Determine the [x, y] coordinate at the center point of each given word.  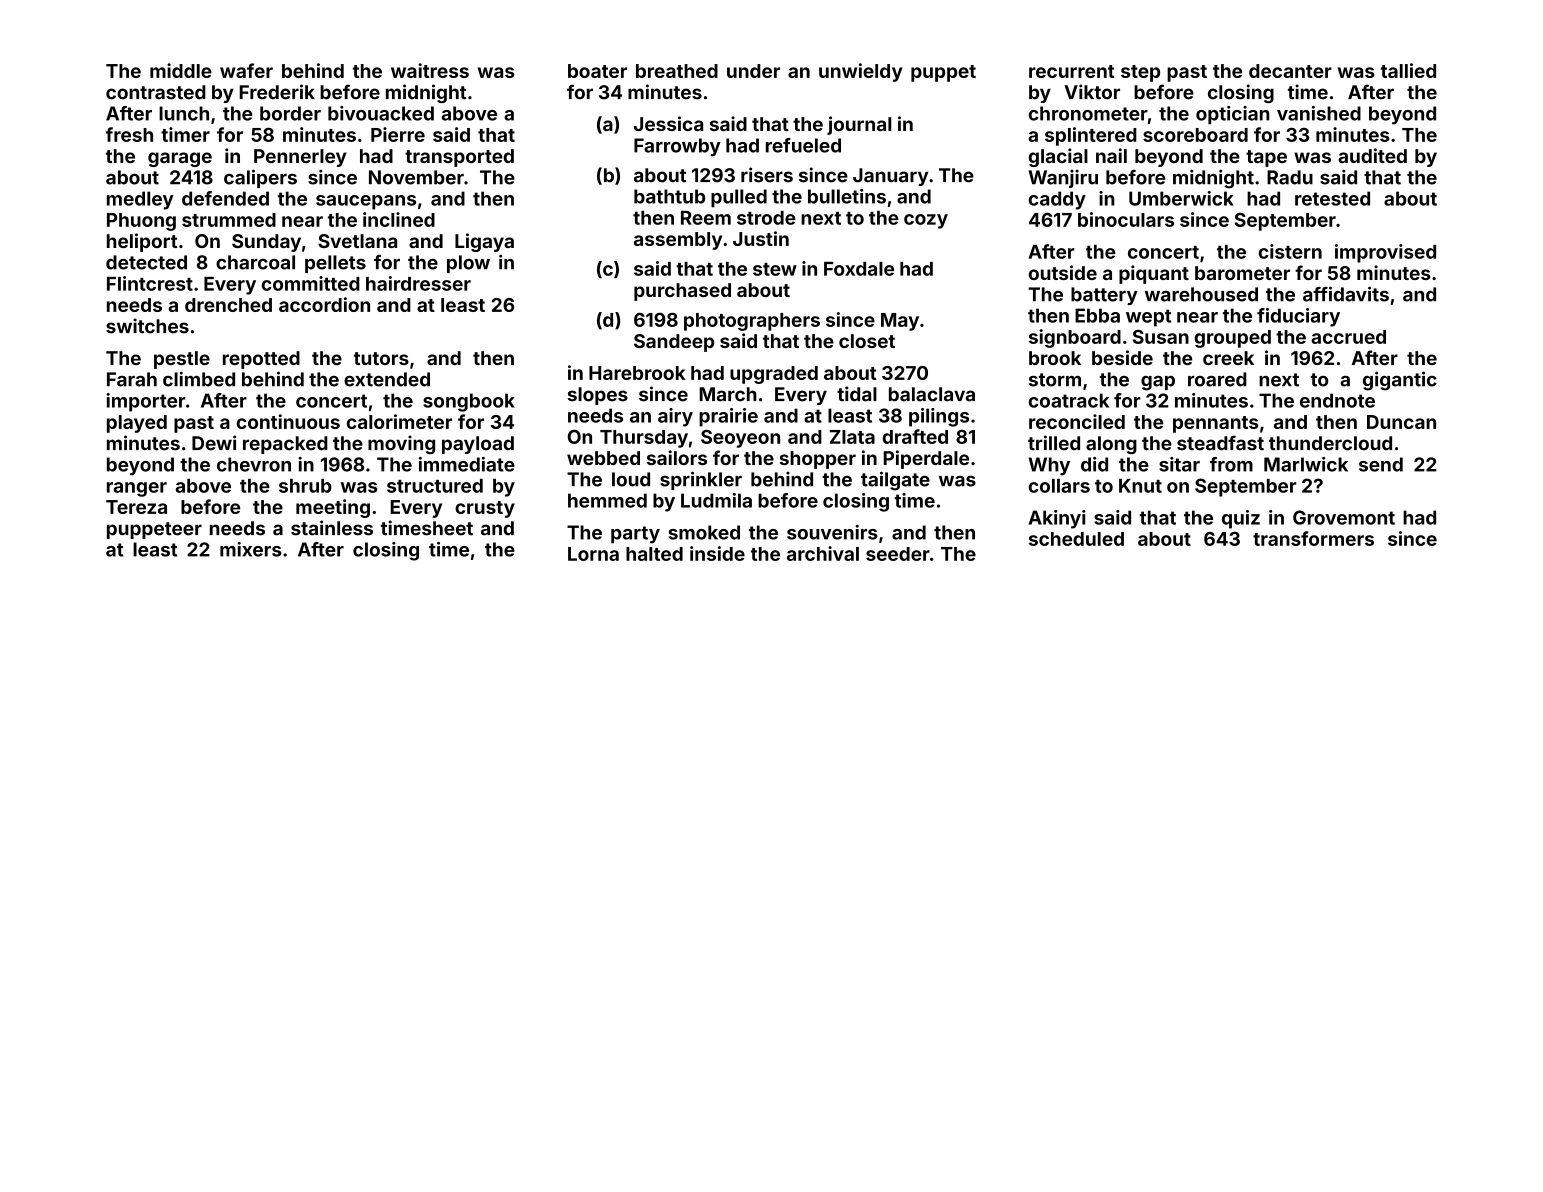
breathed [677, 71]
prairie [728, 417]
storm [1055, 380]
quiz [1241, 519]
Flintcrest [150, 283]
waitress [430, 70]
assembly [678, 241]
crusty [485, 509]
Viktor [1092, 92]
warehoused [1201, 294]
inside [717, 553]
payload [478, 445]
